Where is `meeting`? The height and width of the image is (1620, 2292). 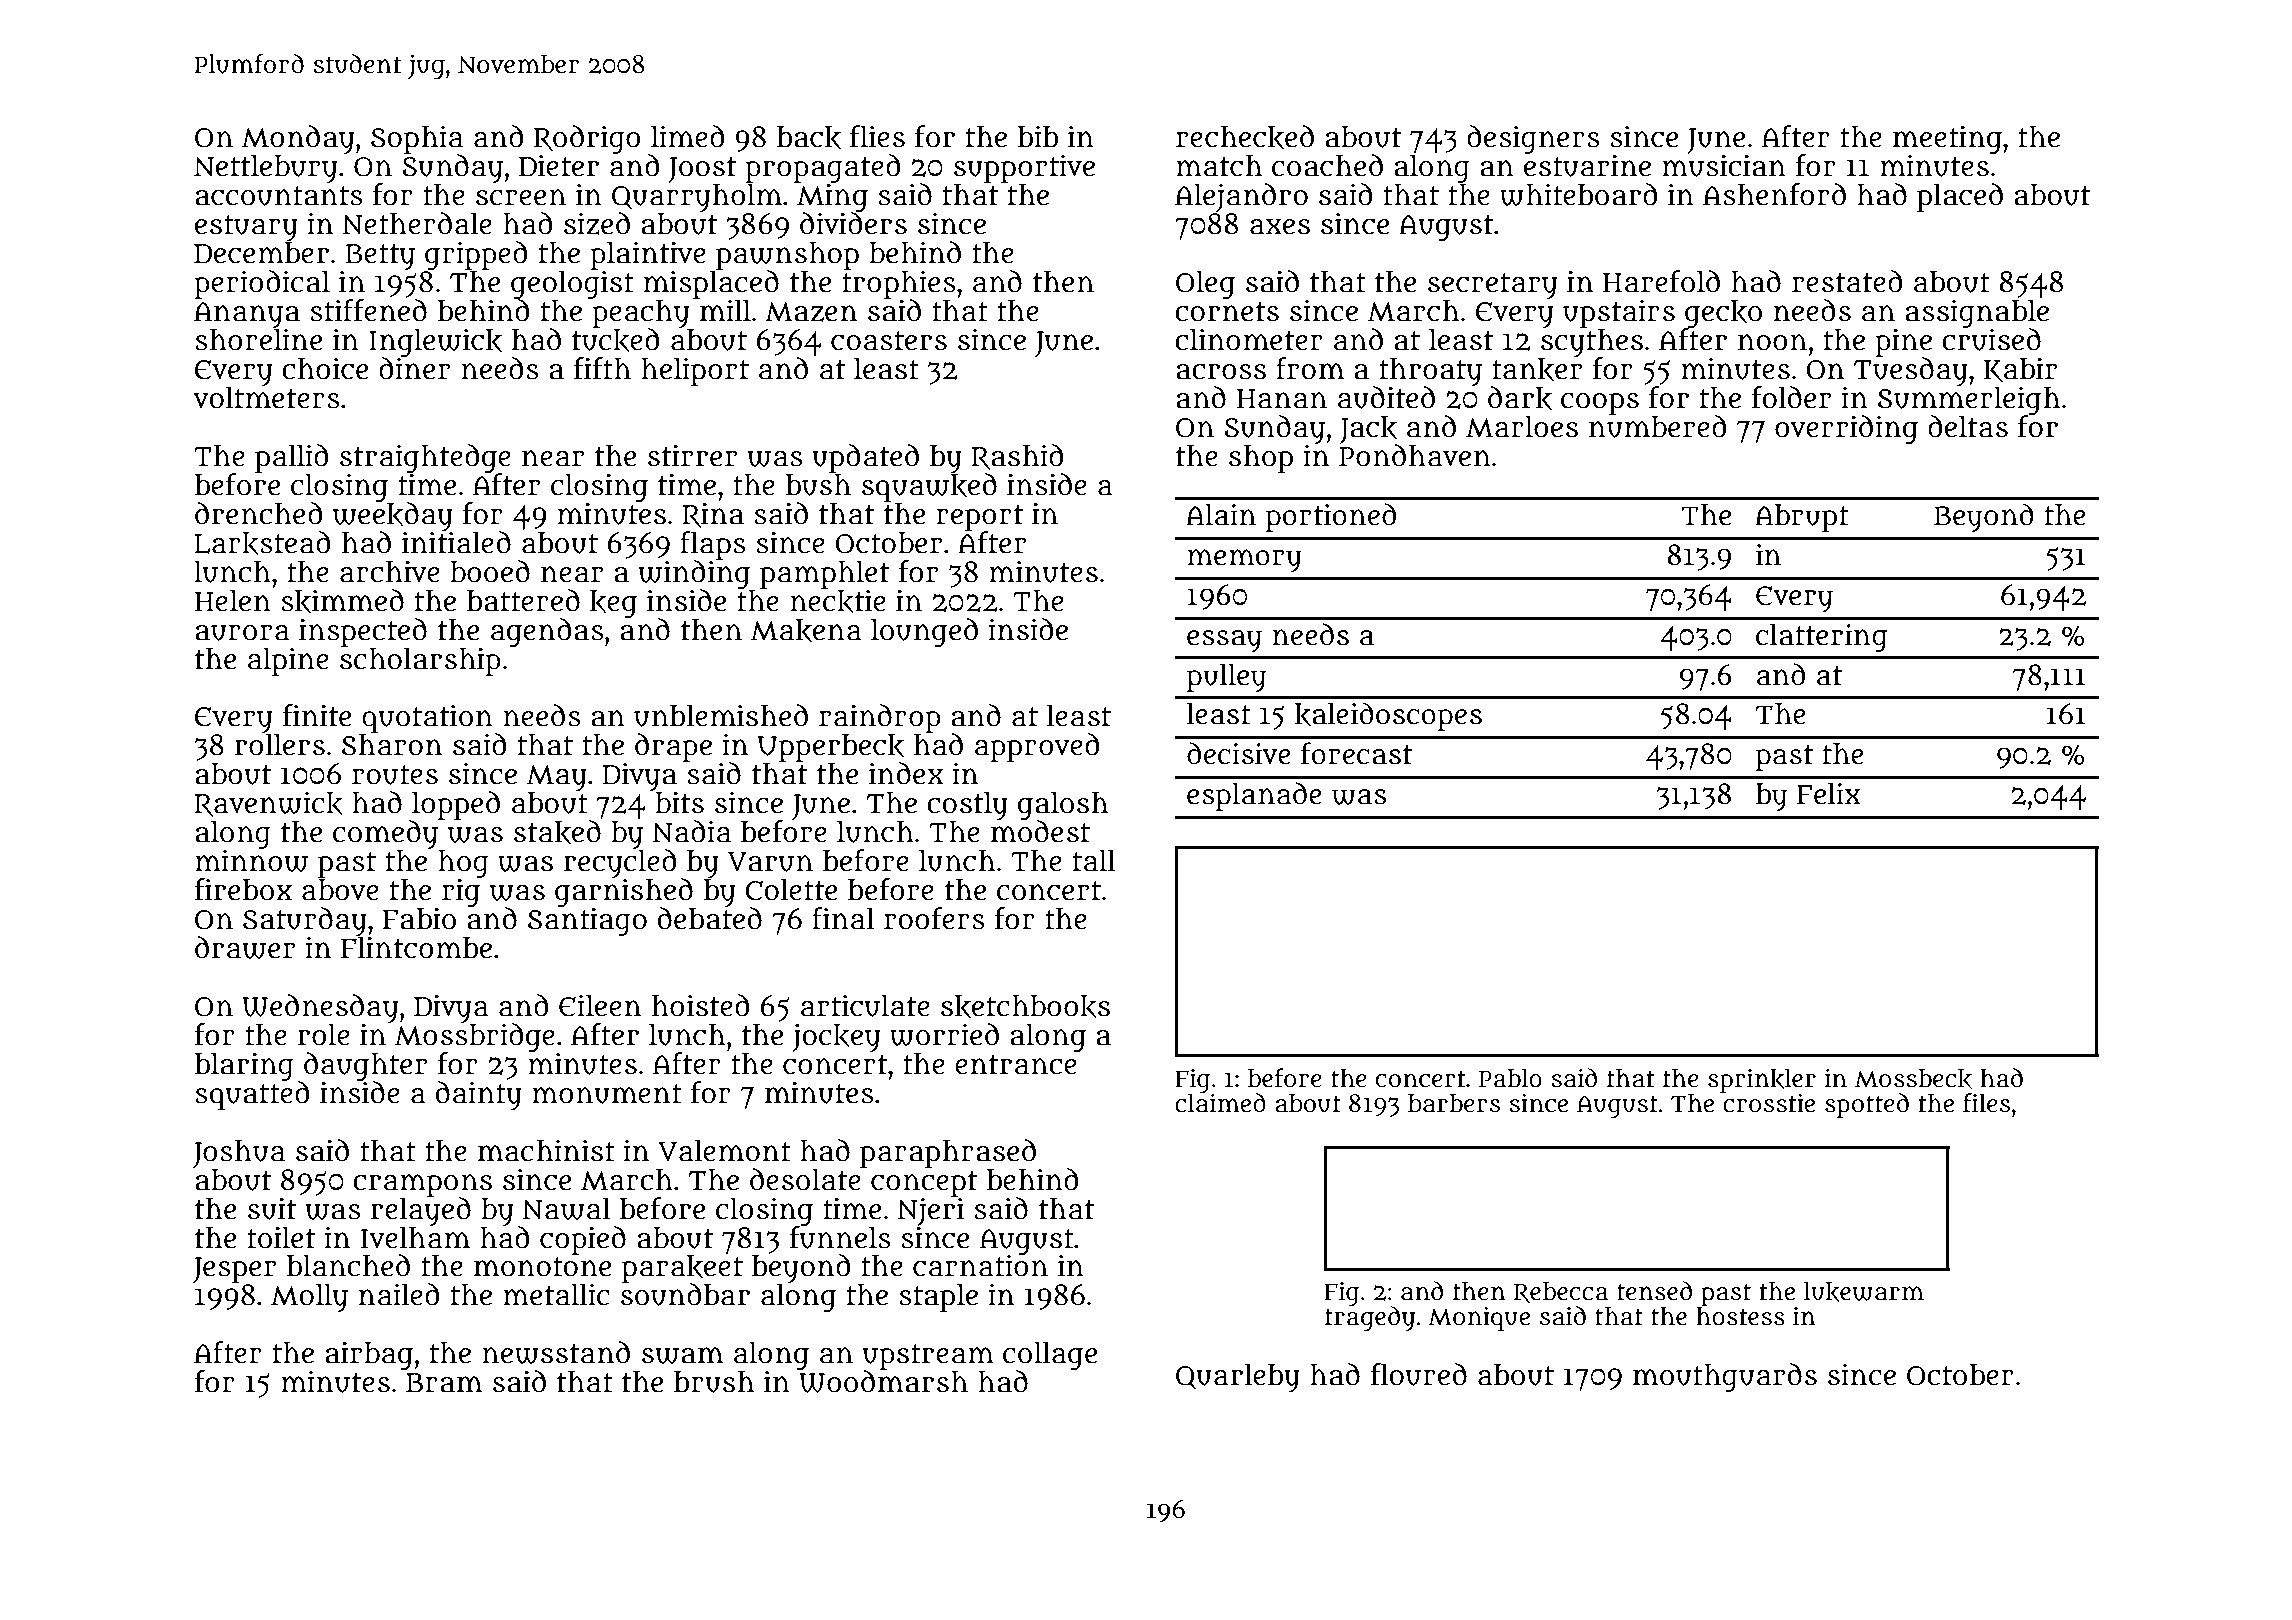 meeting is located at coordinates (1947, 139).
